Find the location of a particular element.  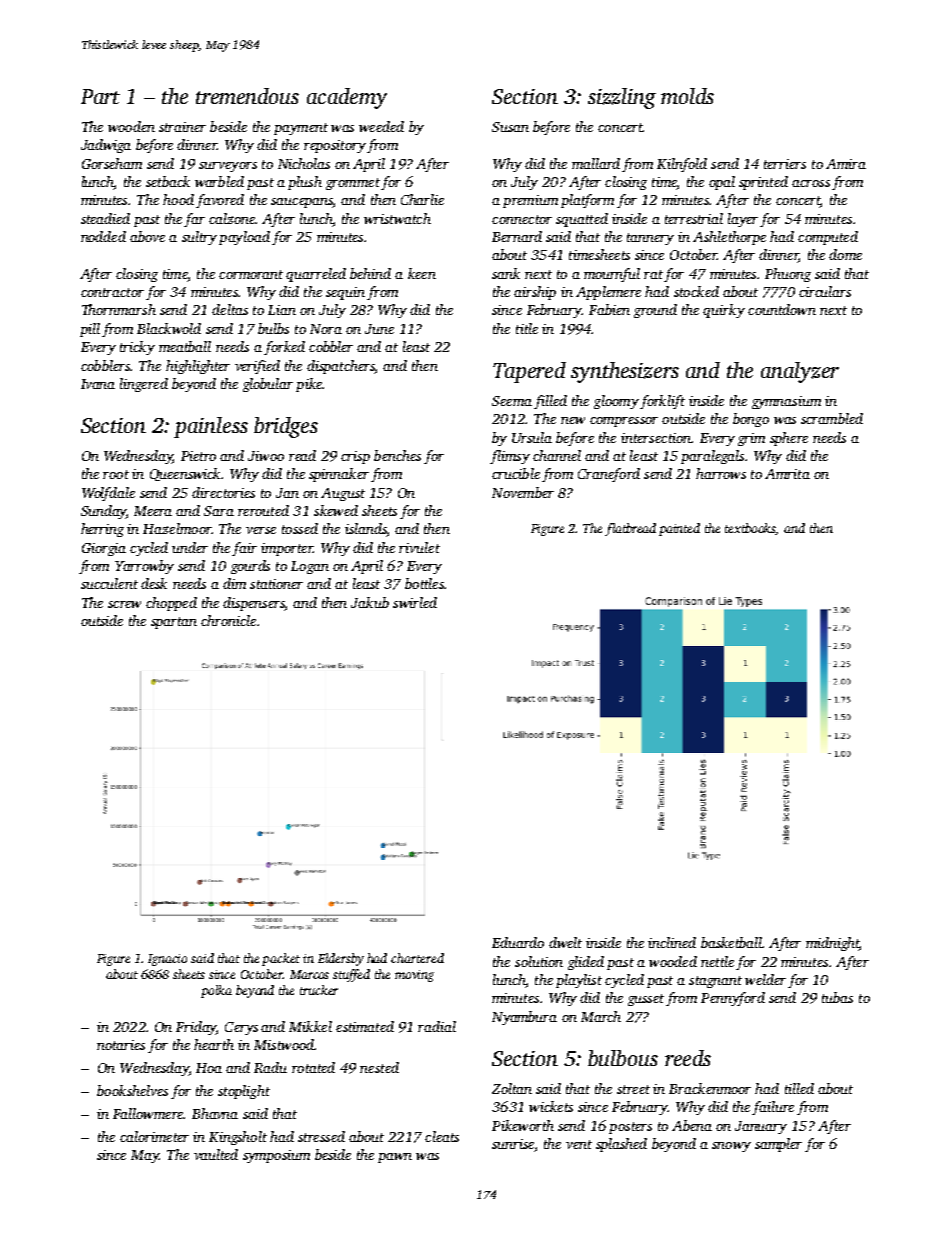

Ignacio is located at coordinates (167, 960).
